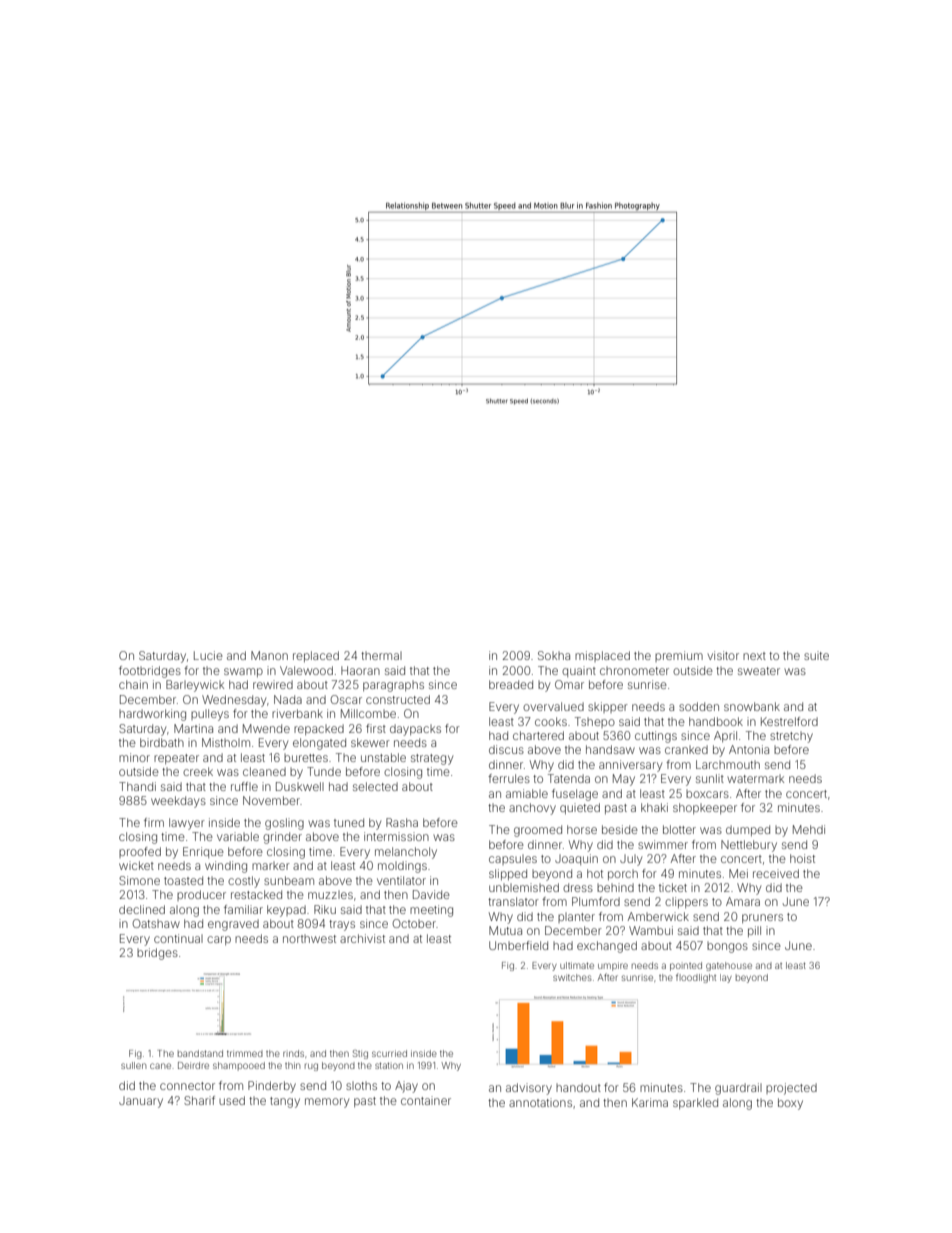 This page has width=952, height=1233. I want to click on Nettlebury, so click(749, 846).
